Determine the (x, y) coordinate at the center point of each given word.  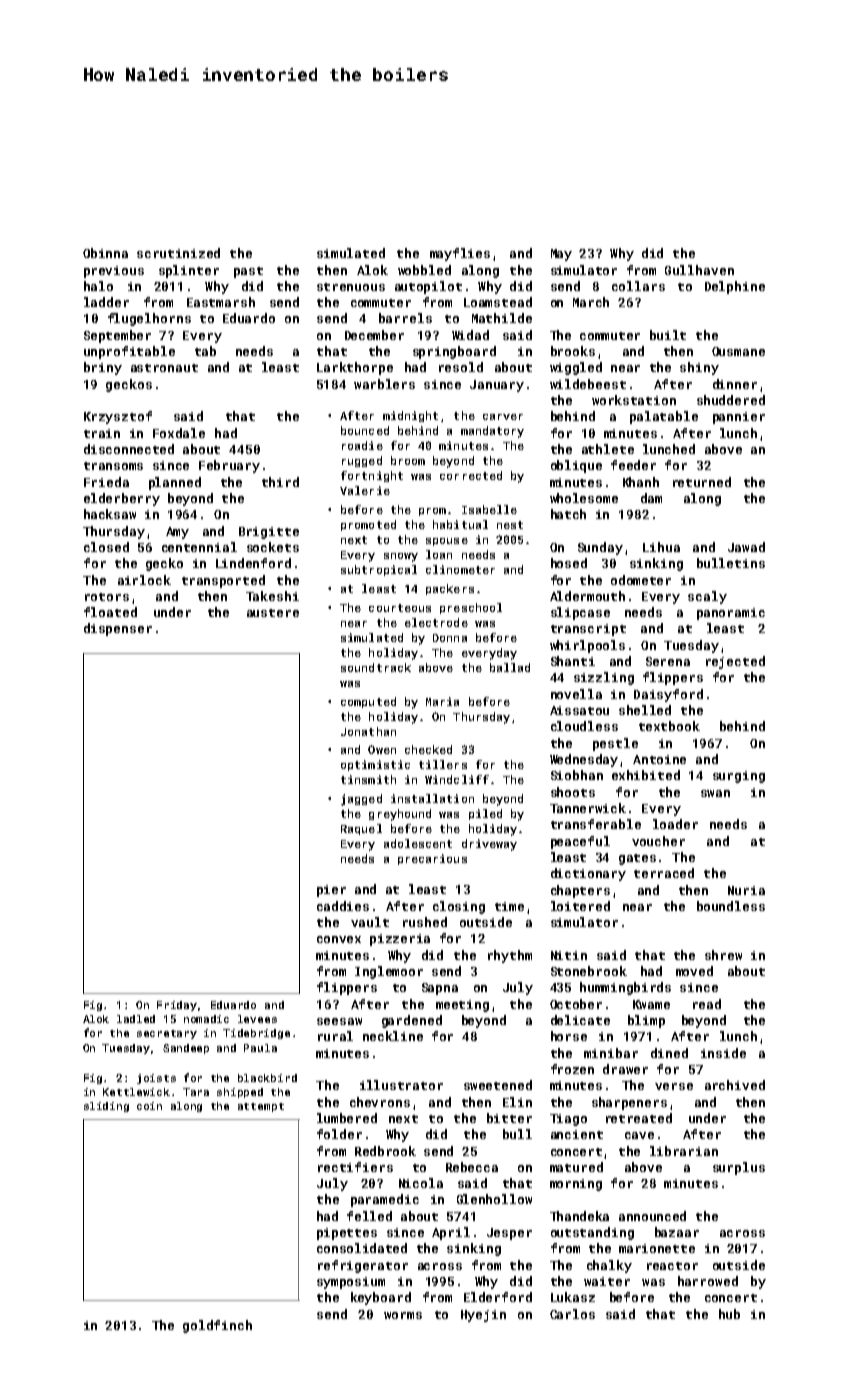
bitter (509, 1118)
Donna (450, 638)
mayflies (460, 254)
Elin (517, 1102)
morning (576, 1185)
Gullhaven (699, 270)
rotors (107, 597)
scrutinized (178, 253)
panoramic (731, 614)
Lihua (661, 547)
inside (723, 1053)
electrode (436, 622)
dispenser (118, 629)
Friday (177, 1006)
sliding (106, 1107)
